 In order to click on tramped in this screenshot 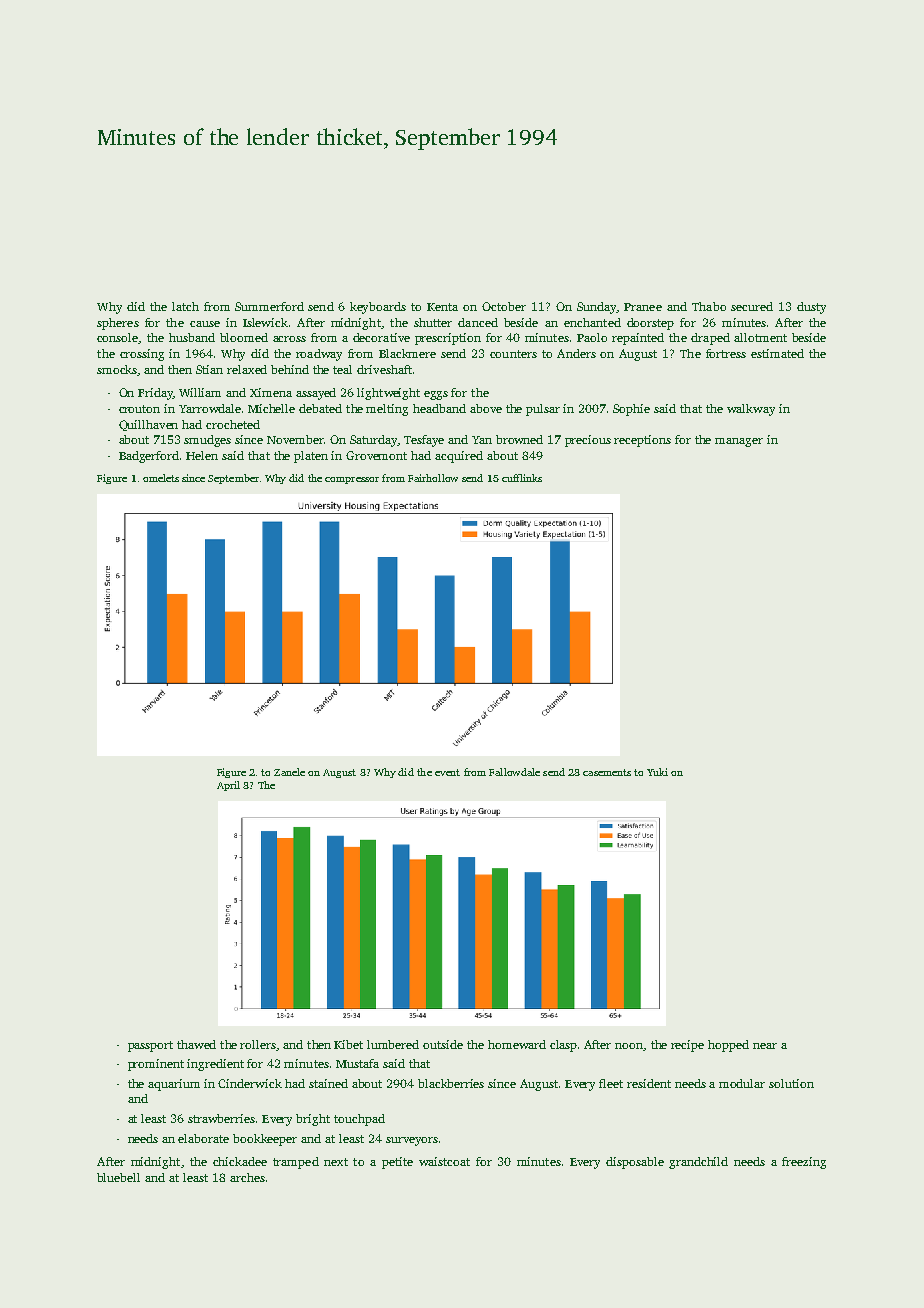, I will do `click(296, 1163)`.
